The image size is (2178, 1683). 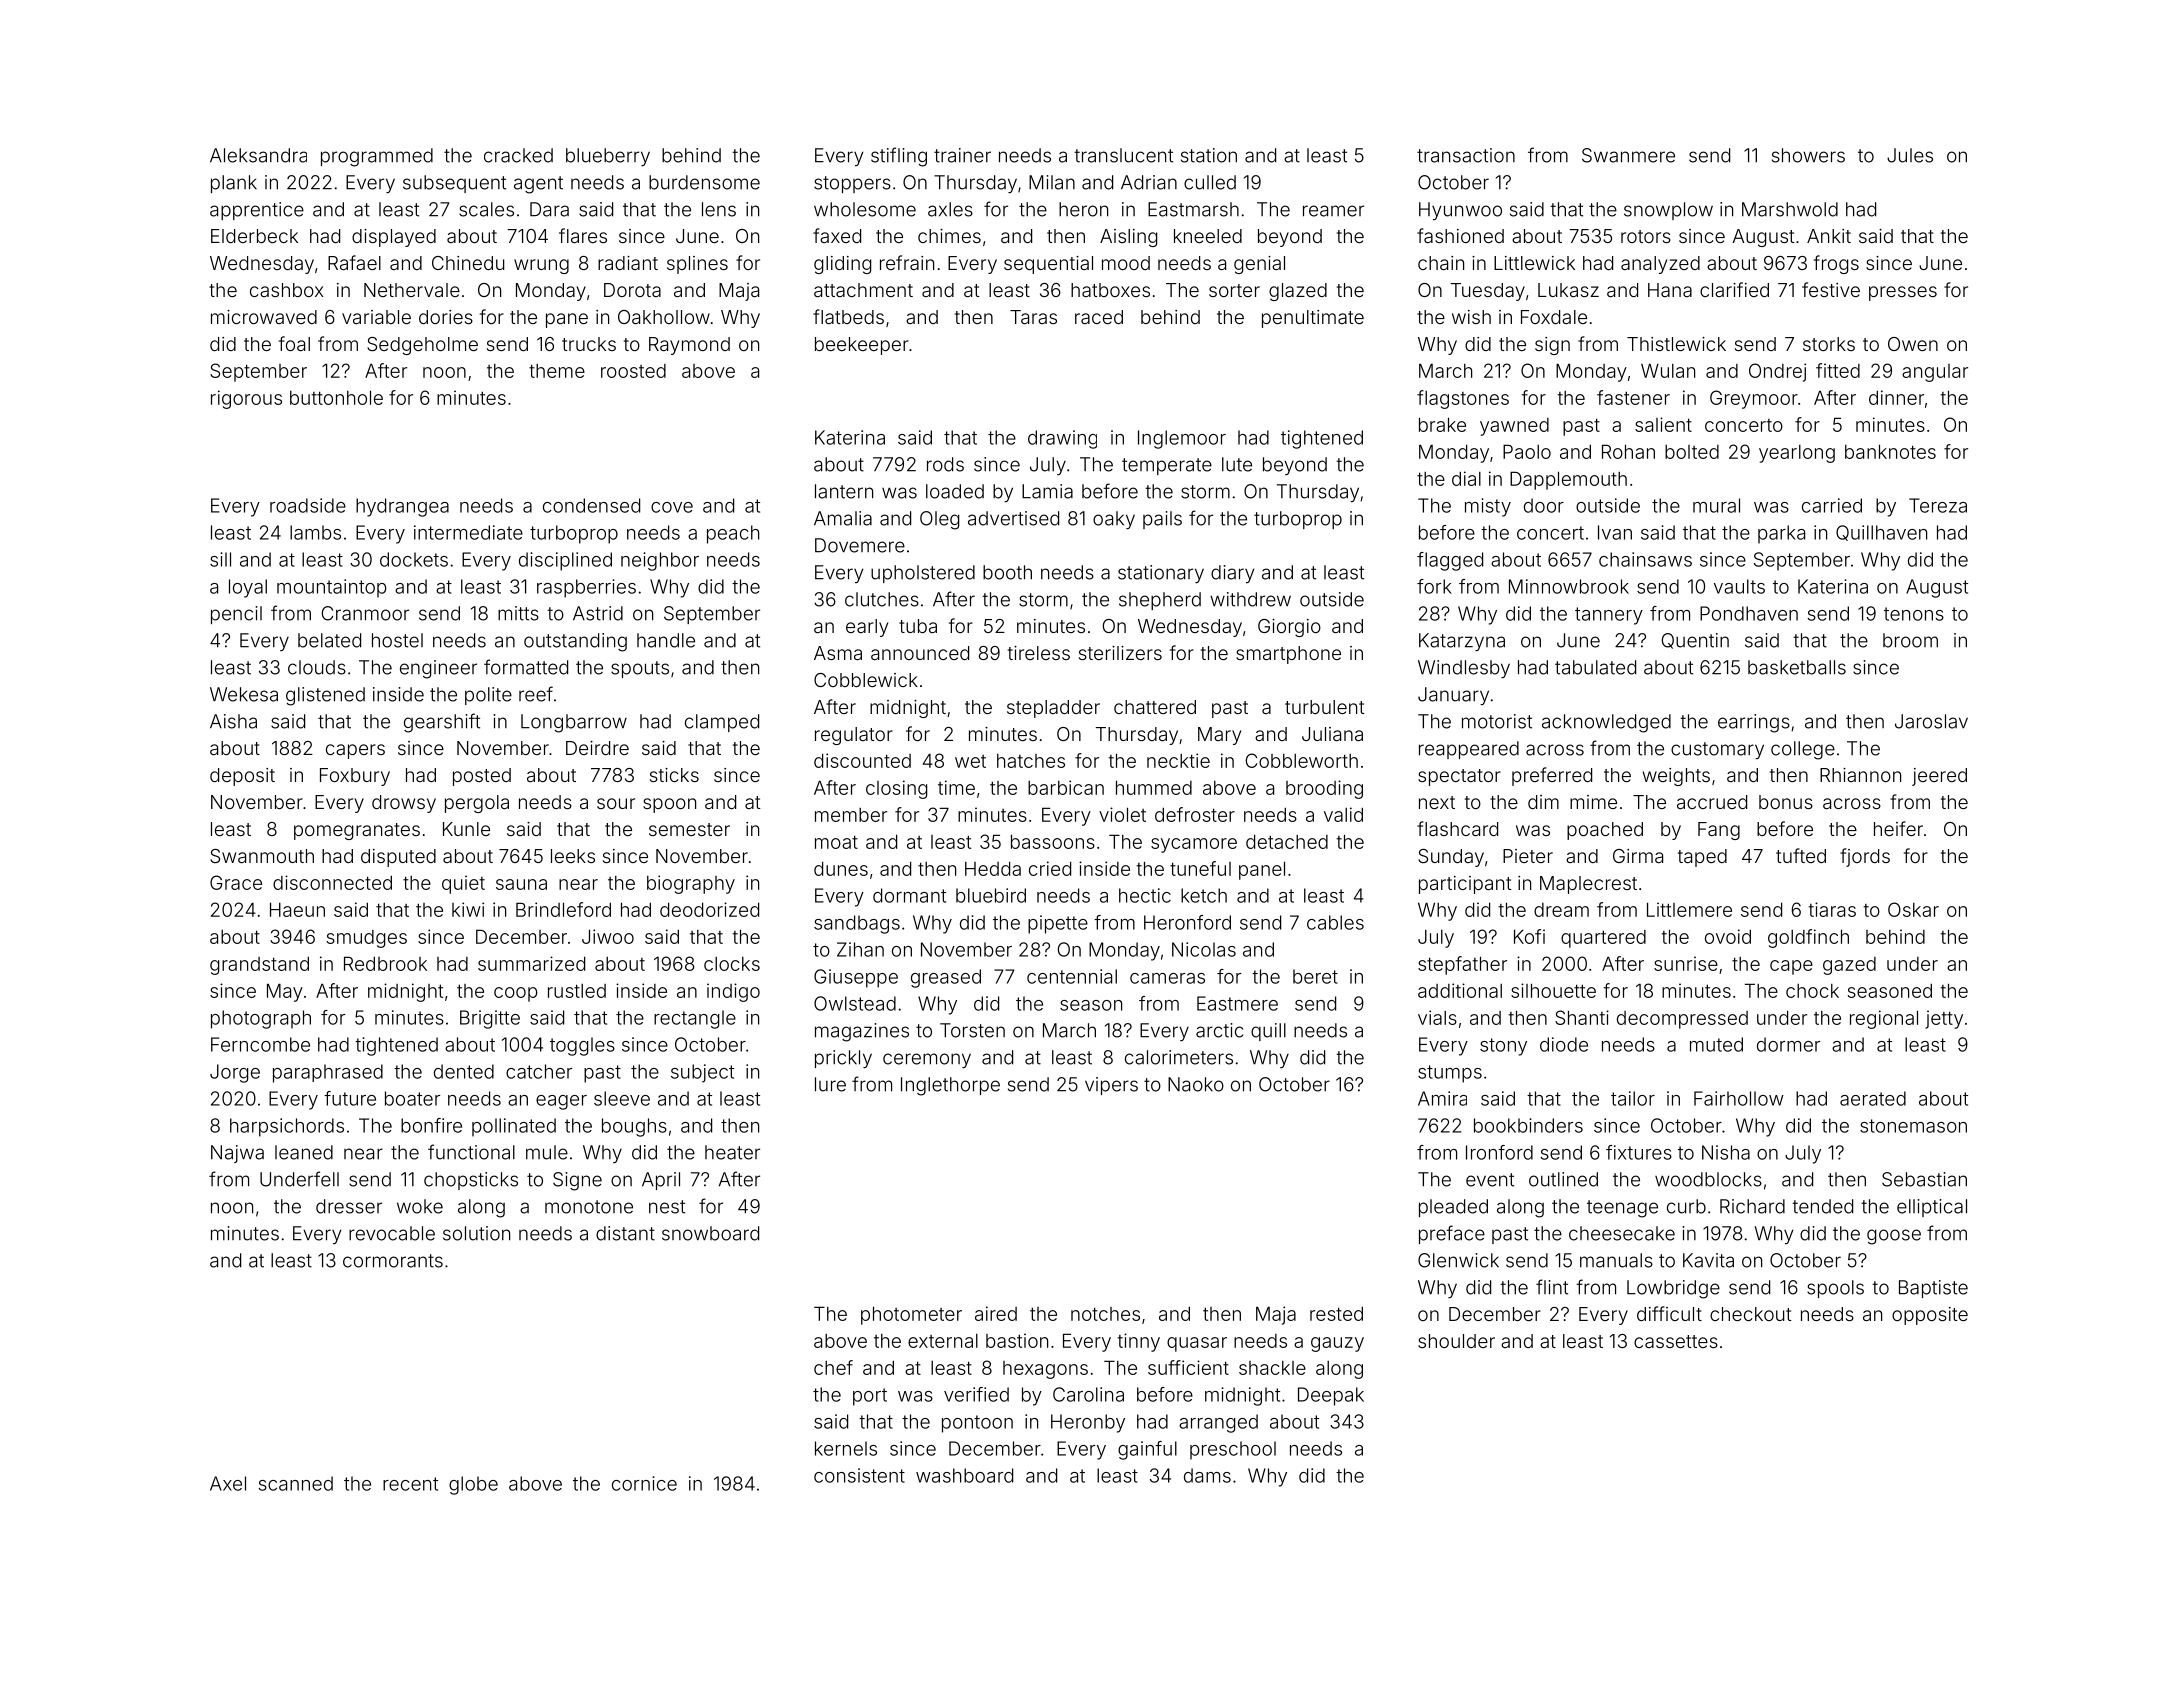 What do you see at coordinates (1331, 1396) in the screenshot?
I see `Deepak` at bounding box center [1331, 1396].
